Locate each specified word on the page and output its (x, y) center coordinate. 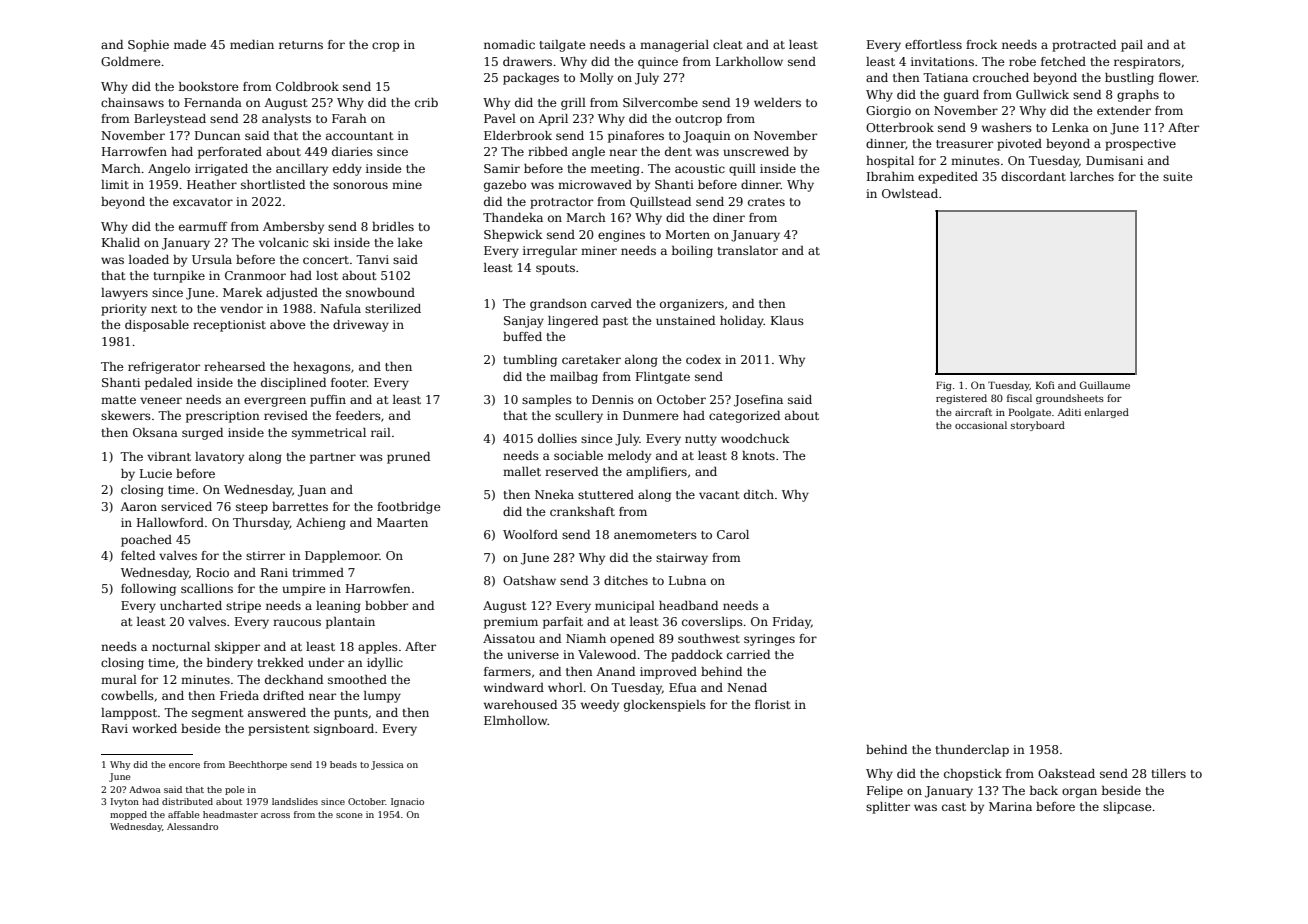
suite (1178, 176)
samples (547, 401)
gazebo (505, 186)
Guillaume (1105, 385)
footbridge (409, 508)
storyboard (1038, 426)
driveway (361, 326)
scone (349, 815)
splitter (888, 808)
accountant (359, 136)
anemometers (655, 535)
